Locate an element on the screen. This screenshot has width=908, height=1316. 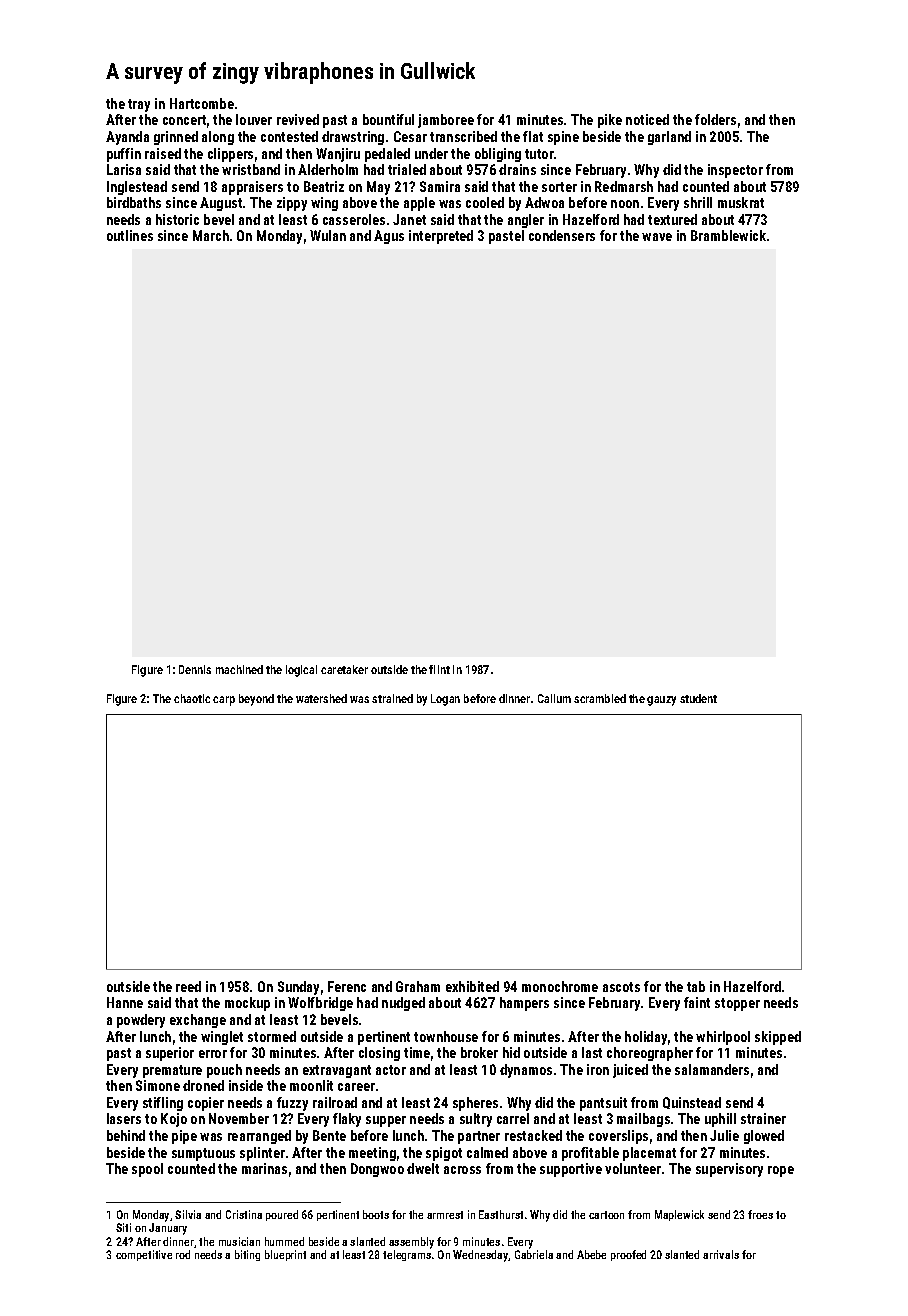
Agus is located at coordinates (389, 237).
